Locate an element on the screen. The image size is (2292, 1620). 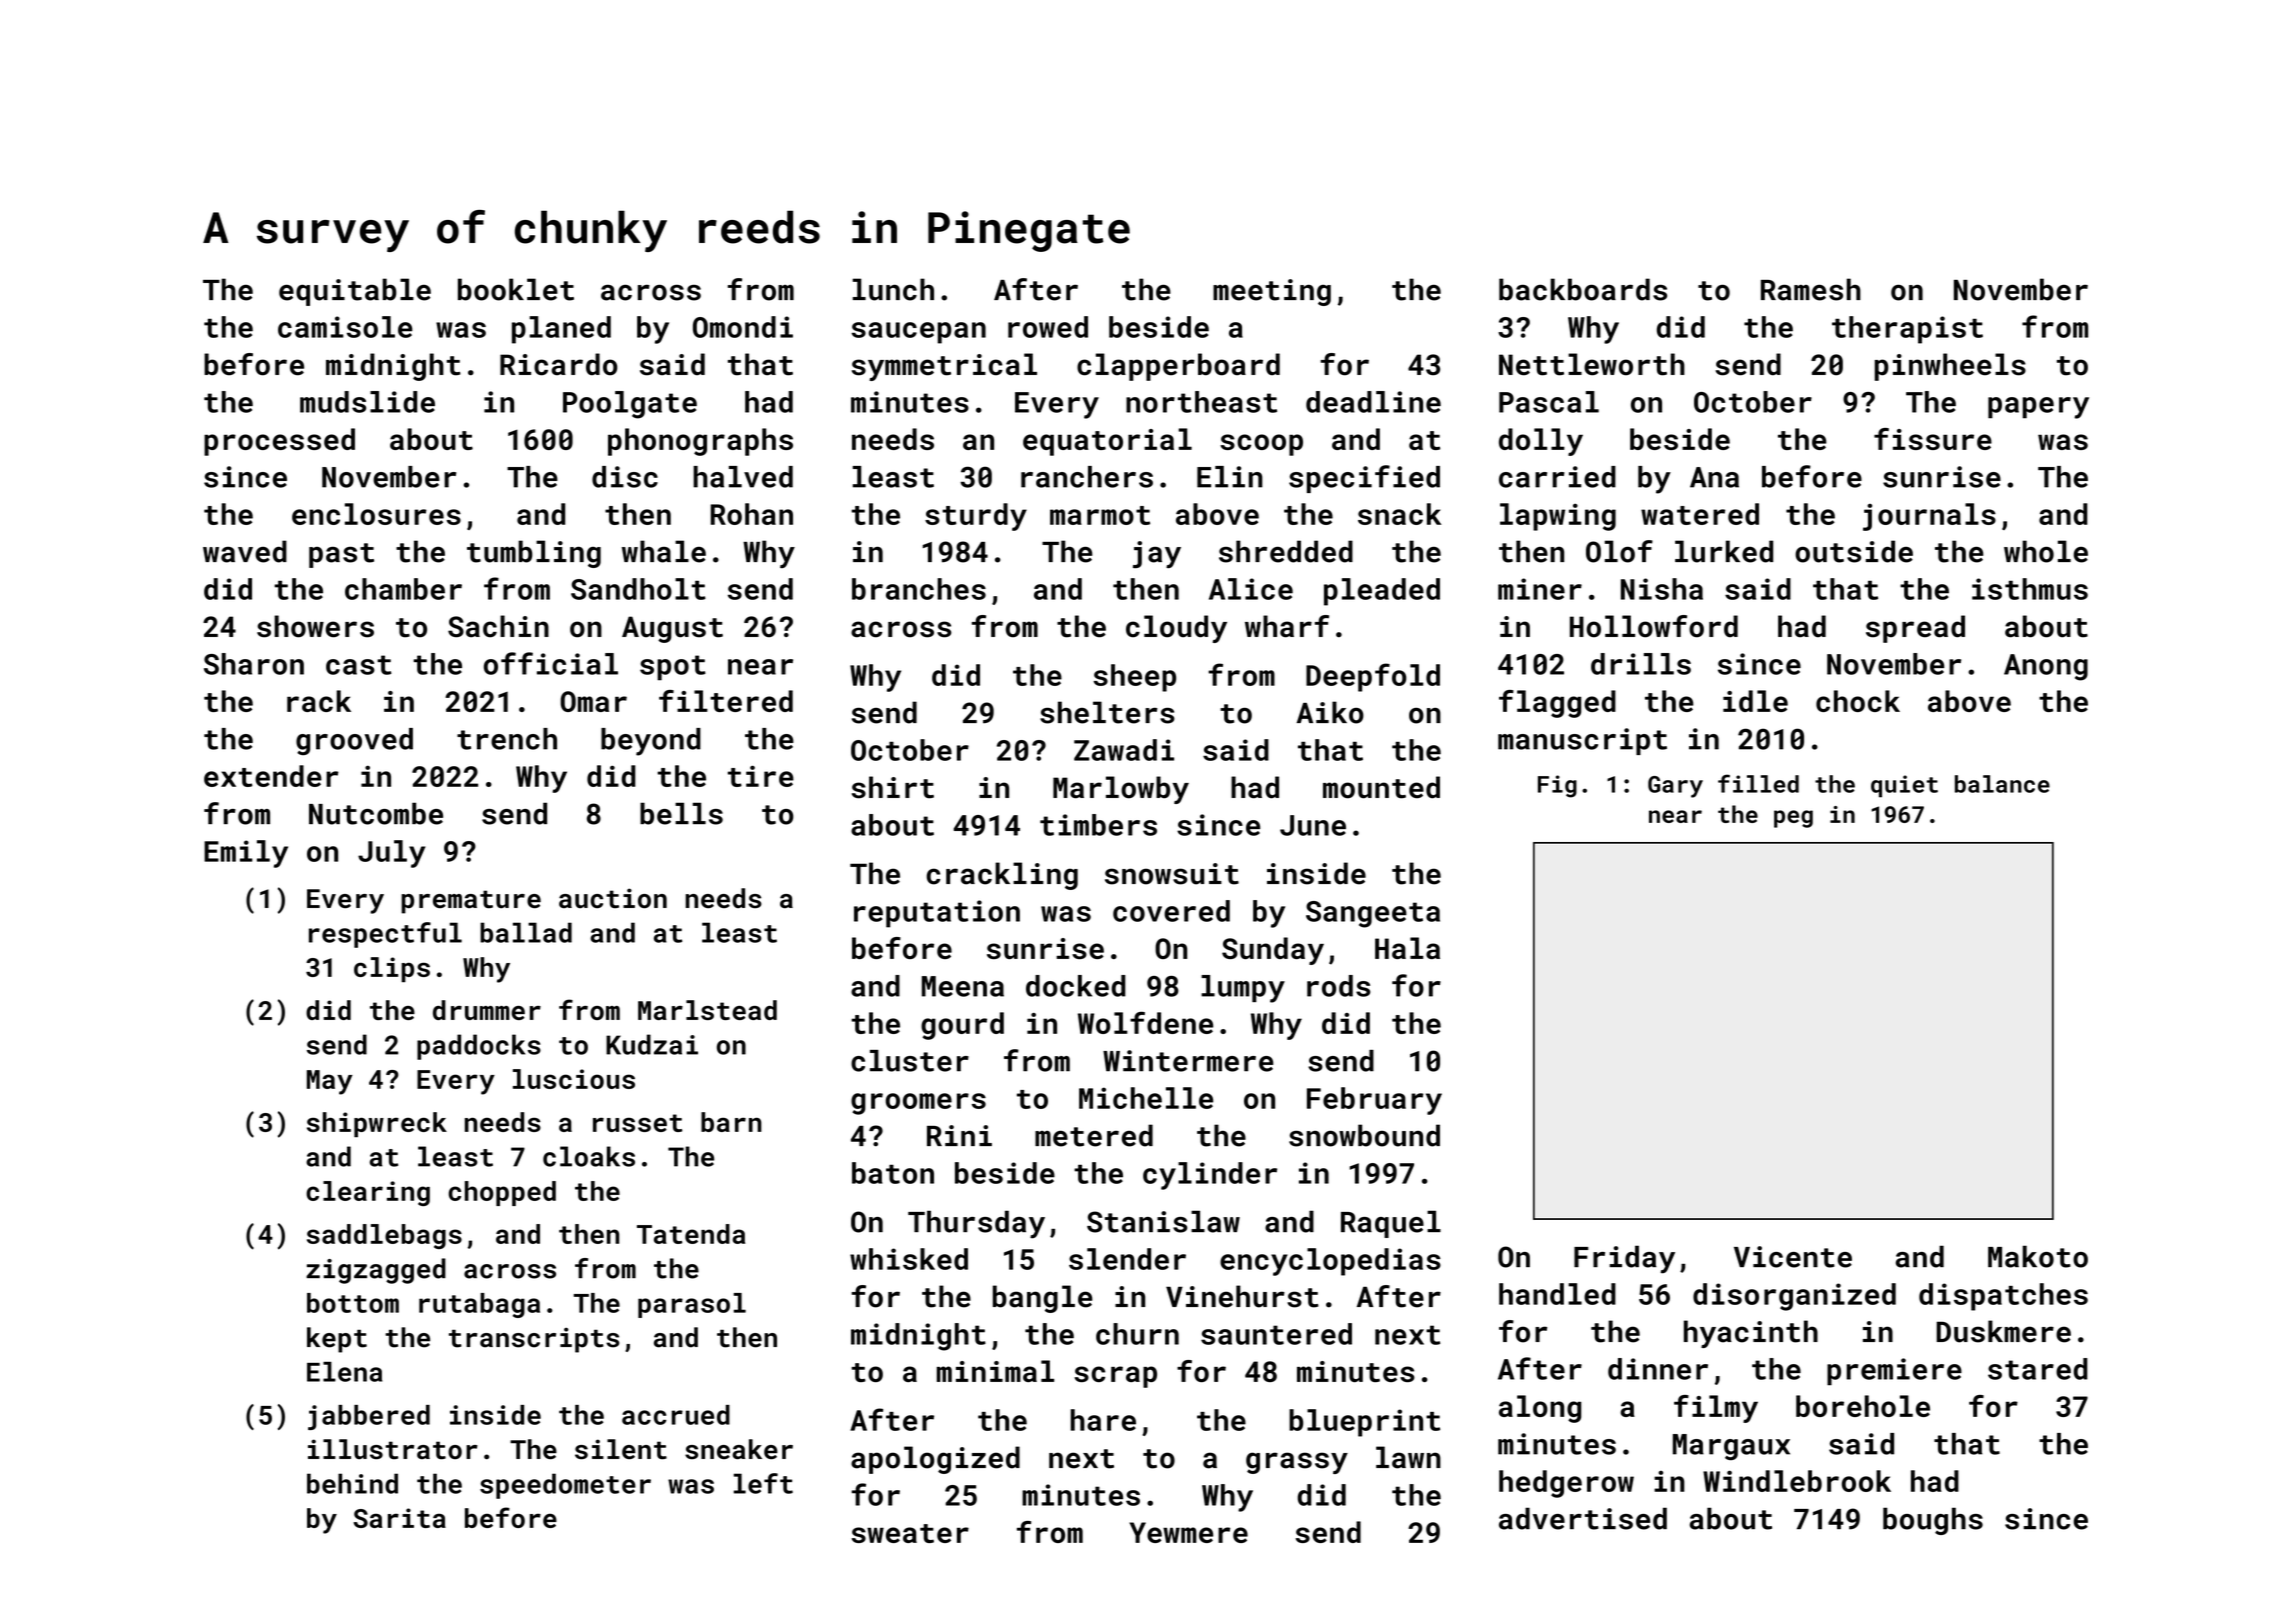
equitable is located at coordinates (355, 292).
